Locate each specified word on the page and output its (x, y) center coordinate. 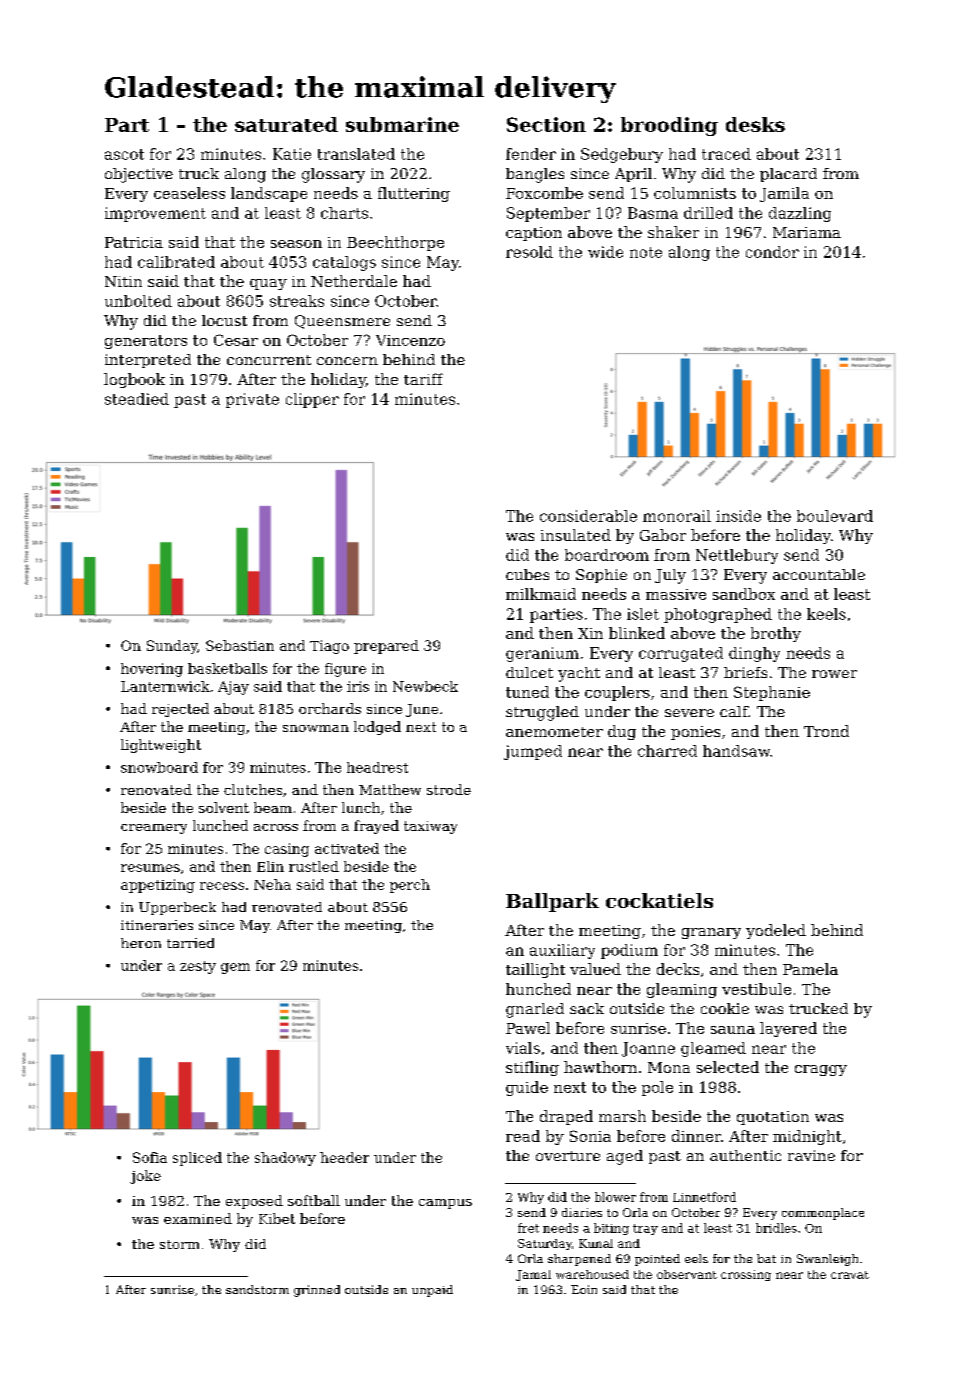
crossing (746, 1275)
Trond (826, 731)
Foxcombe (544, 193)
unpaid (432, 1291)
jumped (533, 752)
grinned (317, 1291)
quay (268, 284)
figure (345, 670)
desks (755, 124)
